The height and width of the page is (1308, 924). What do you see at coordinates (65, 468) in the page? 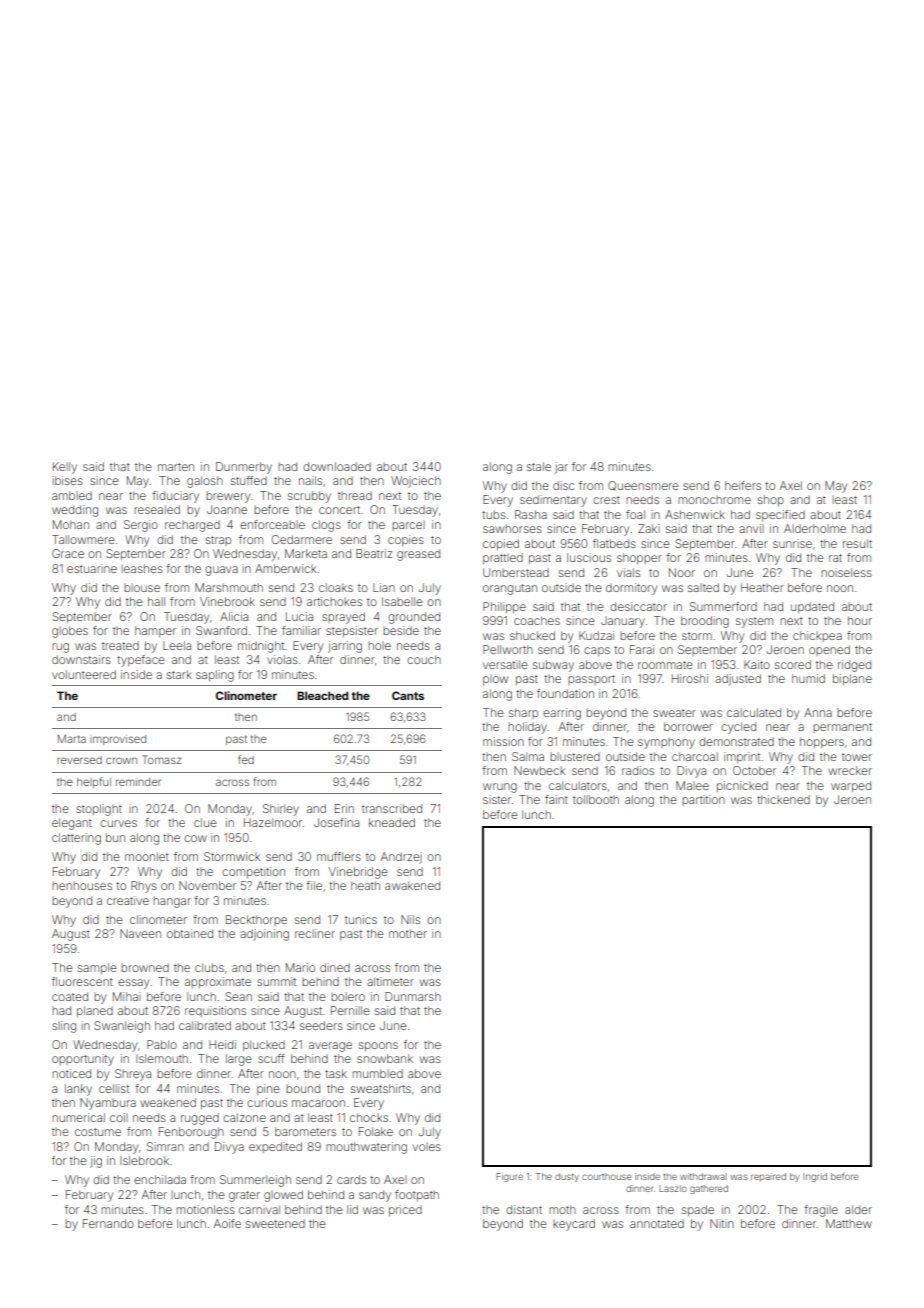
I see `Kelly` at bounding box center [65, 468].
